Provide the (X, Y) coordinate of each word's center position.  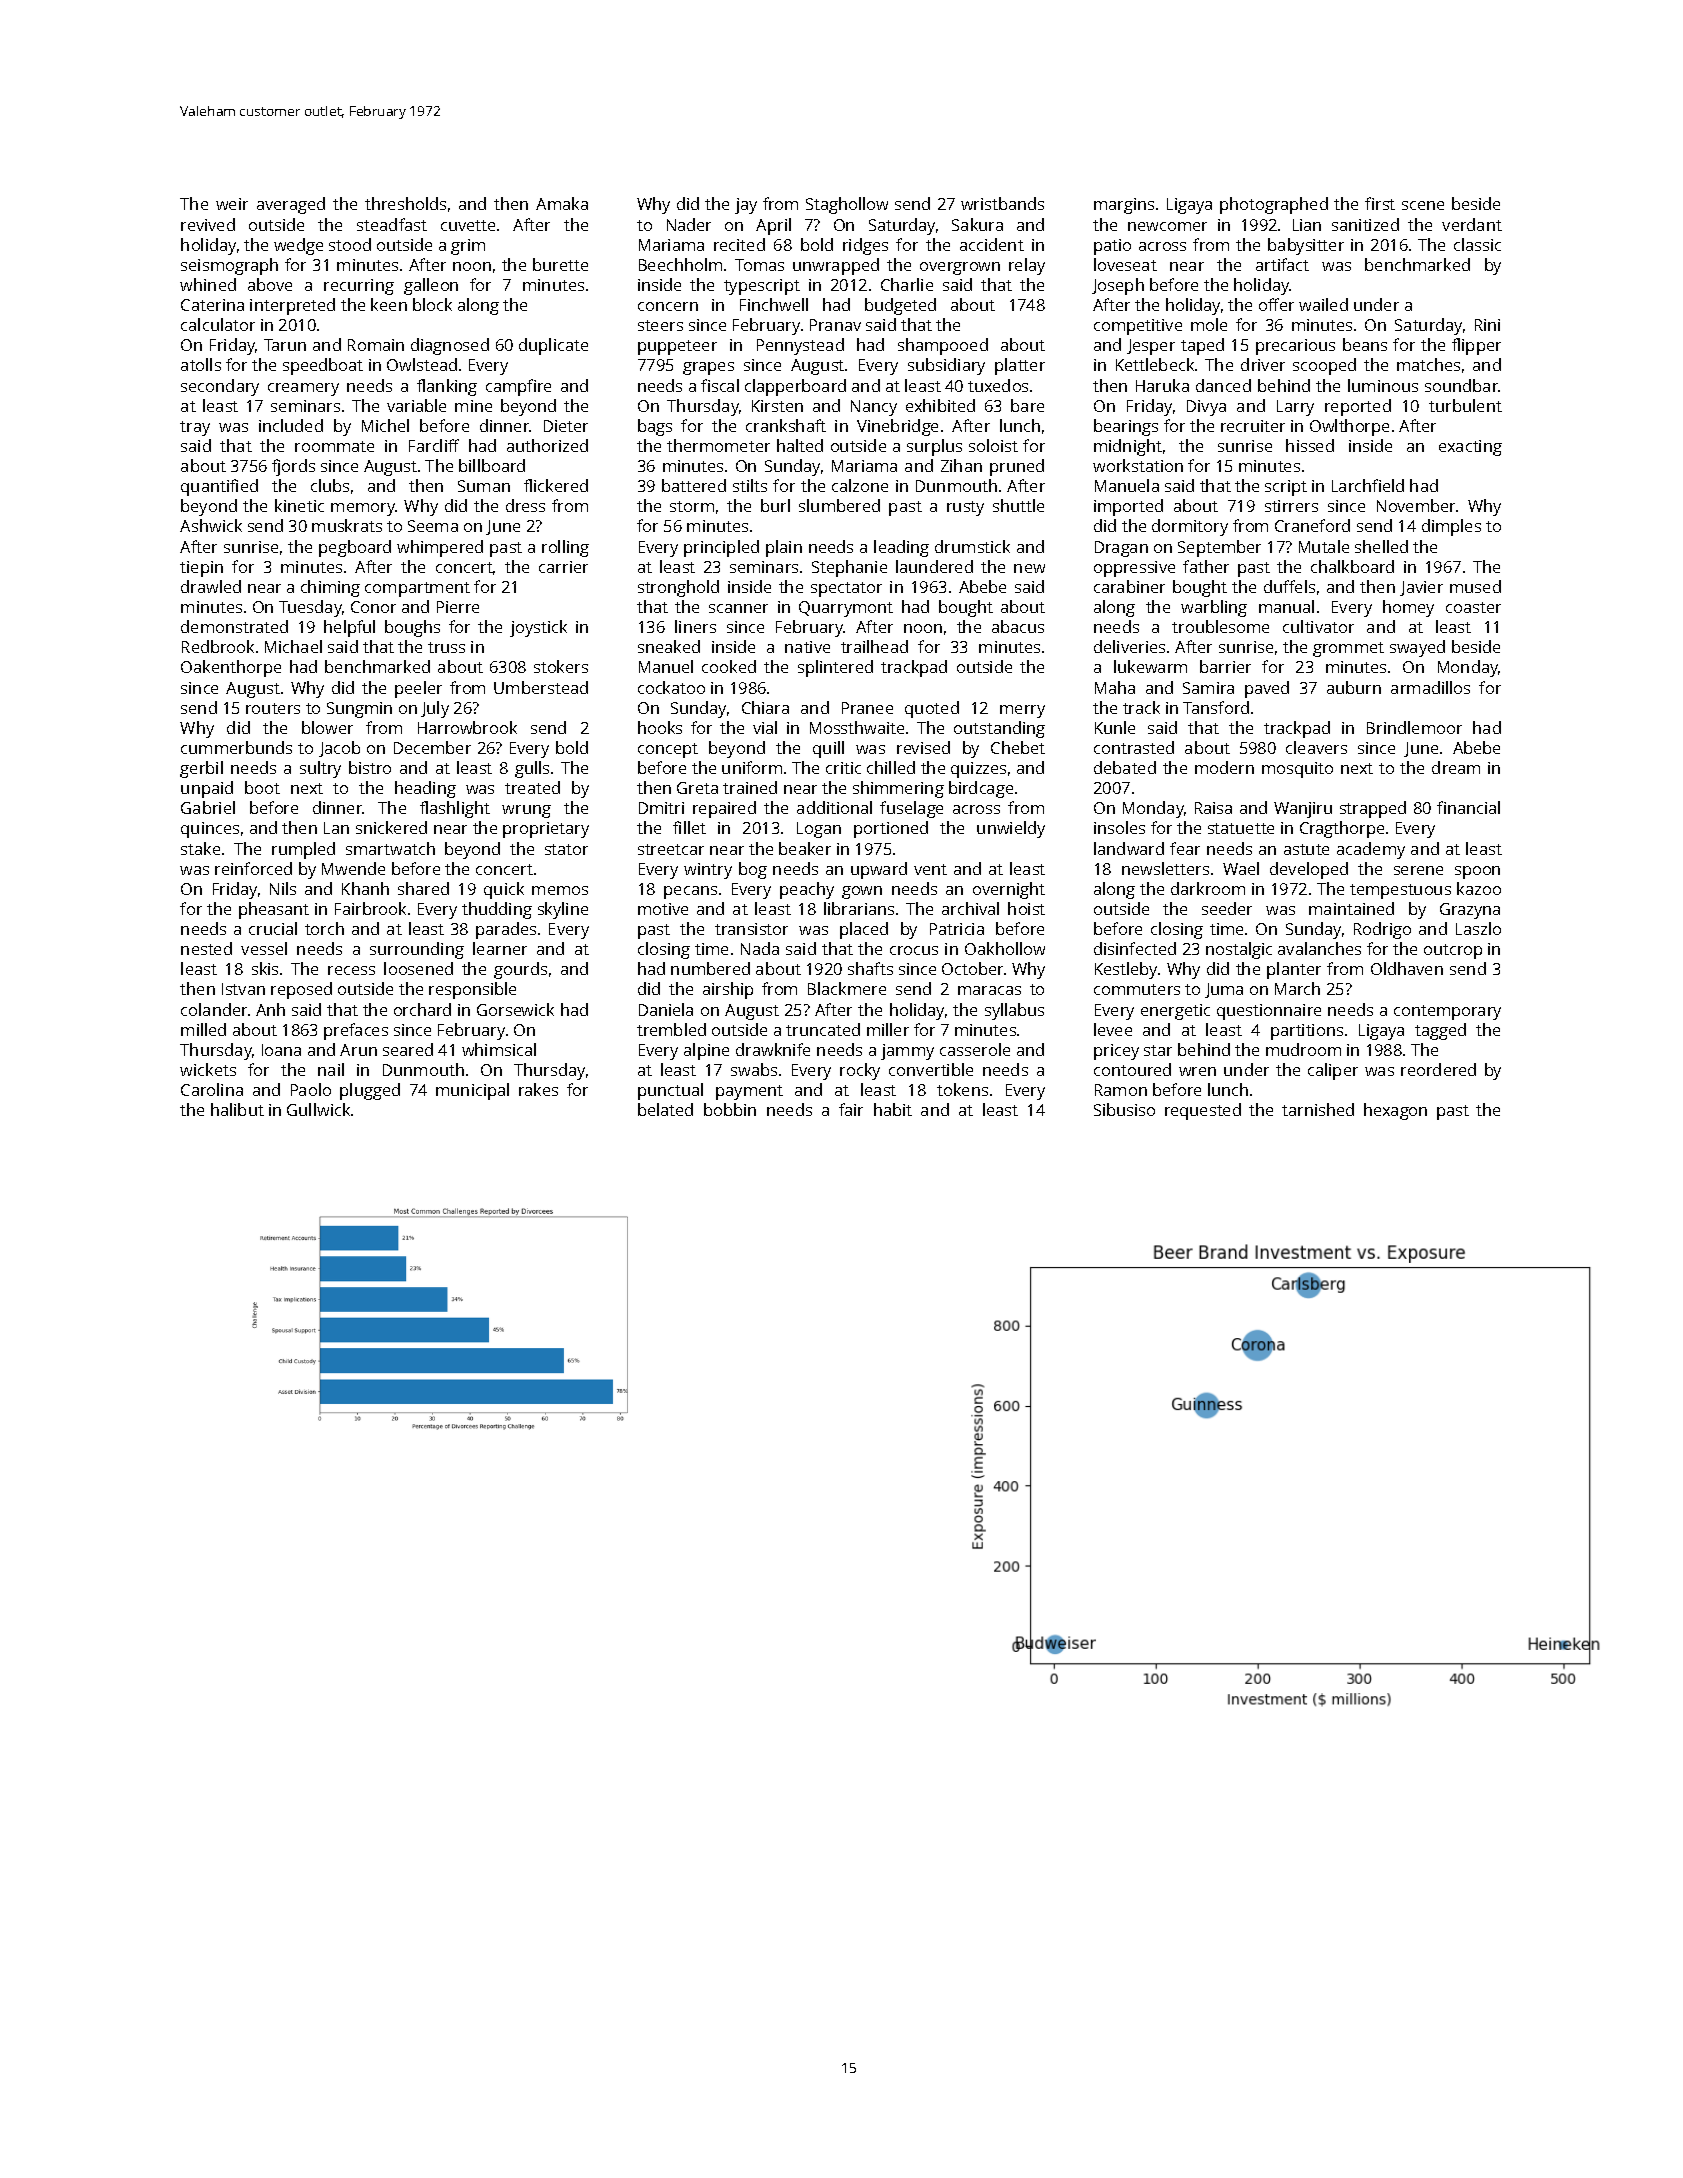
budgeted (900, 306)
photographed (1274, 205)
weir (232, 204)
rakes (538, 1089)
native (807, 647)
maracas (989, 990)
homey (1408, 608)
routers (273, 708)
